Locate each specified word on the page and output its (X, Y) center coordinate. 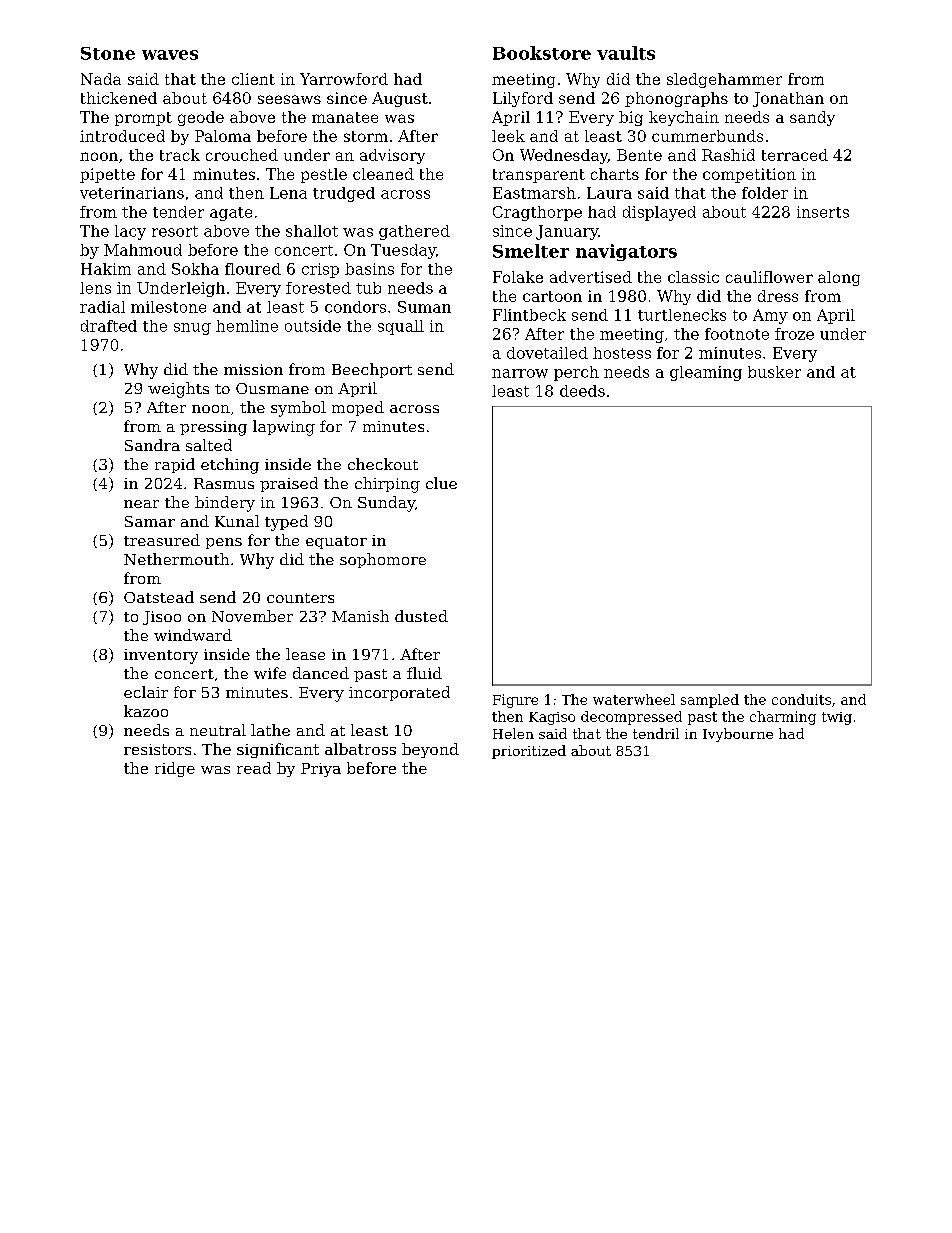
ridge (175, 769)
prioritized (529, 752)
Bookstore (542, 53)
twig (837, 718)
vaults (626, 53)
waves (170, 55)
